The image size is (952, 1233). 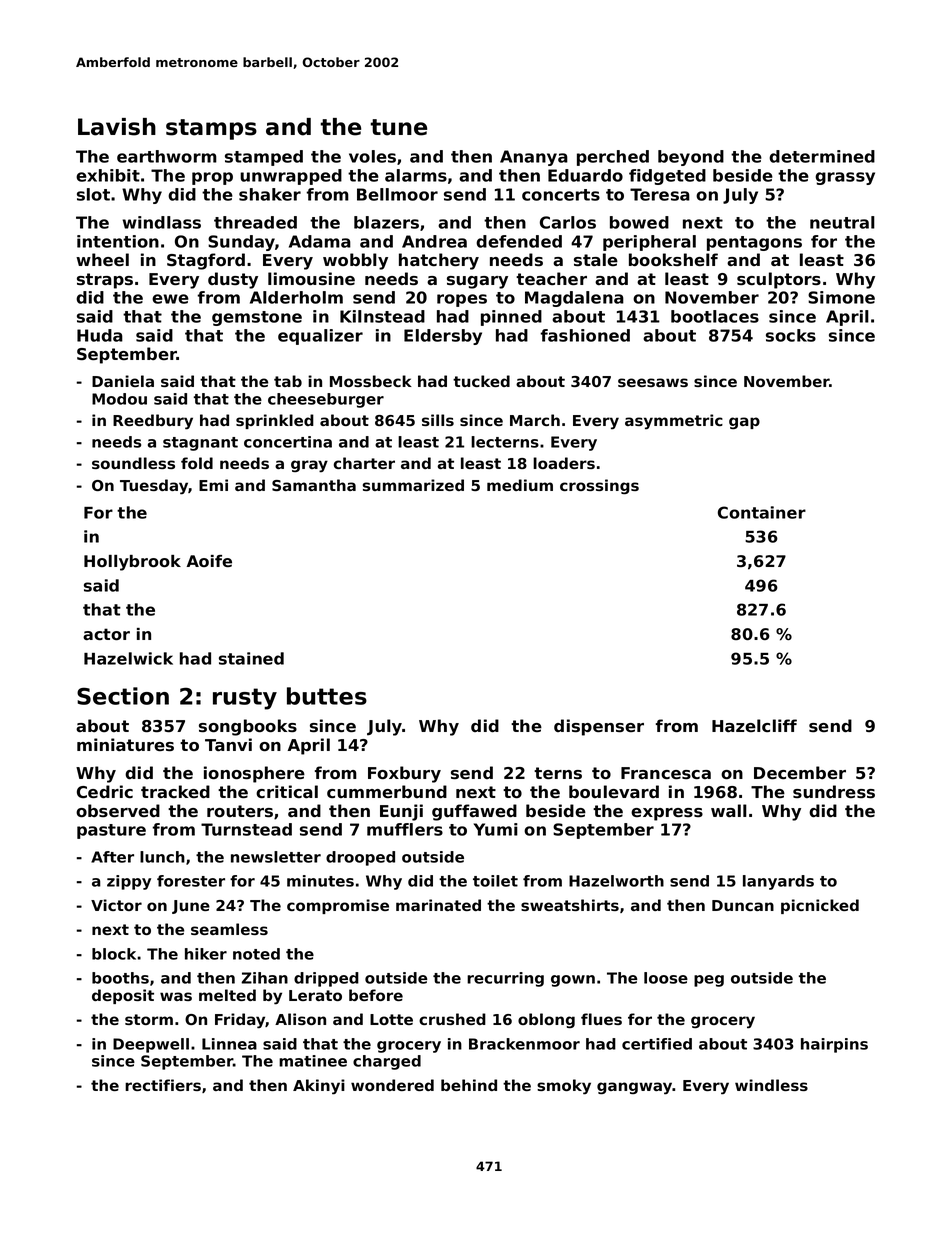 What do you see at coordinates (691, 158) in the screenshot?
I see `beyond` at bounding box center [691, 158].
